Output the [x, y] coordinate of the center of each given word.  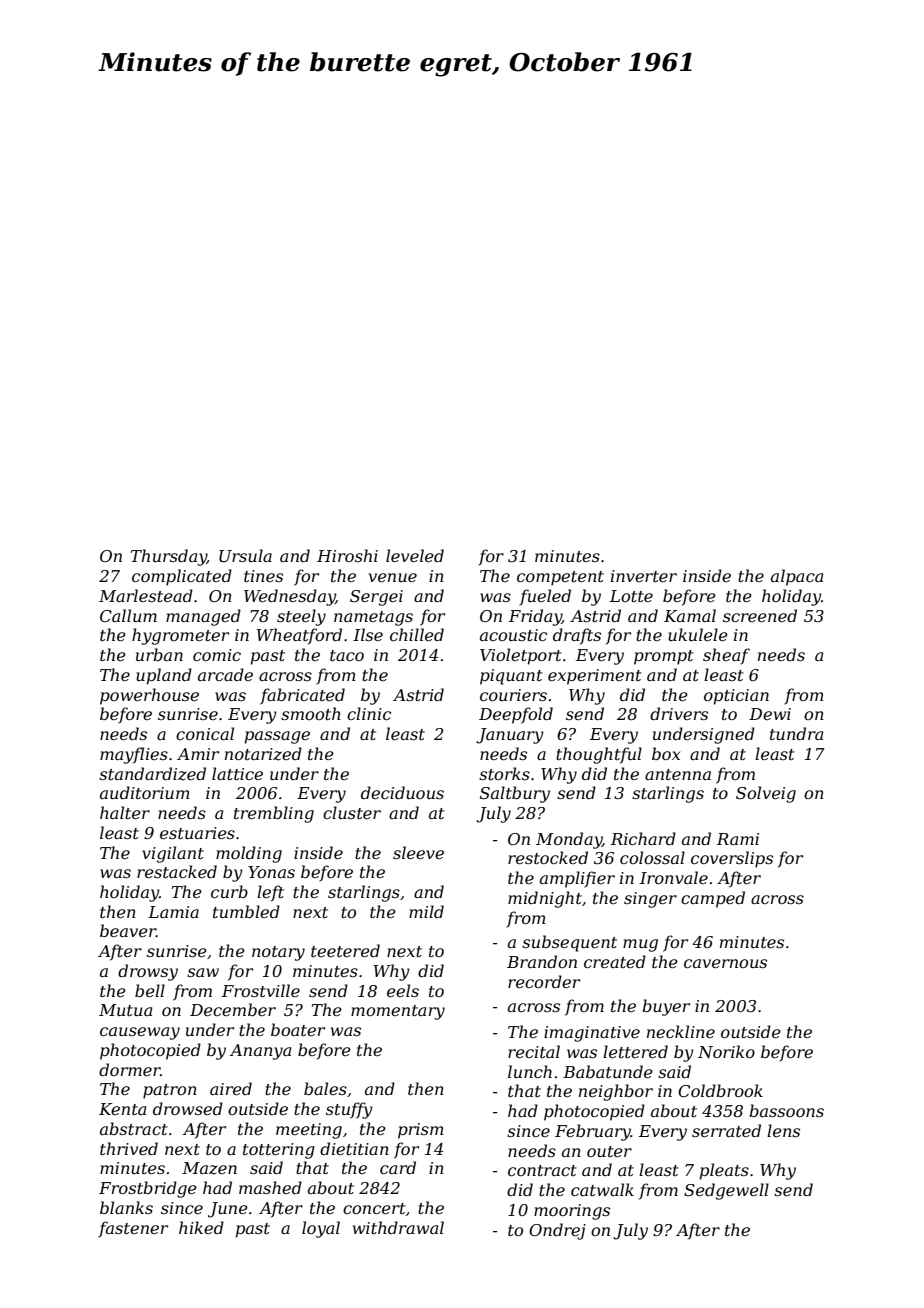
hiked [201, 1227]
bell [150, 990]
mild [426, 911]
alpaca [797, 577]
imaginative [592, 1034]
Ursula [245, 555]
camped [713, 899]
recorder [544, 981]
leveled [415, 555]
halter [125, 812]
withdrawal [398, 1227]
